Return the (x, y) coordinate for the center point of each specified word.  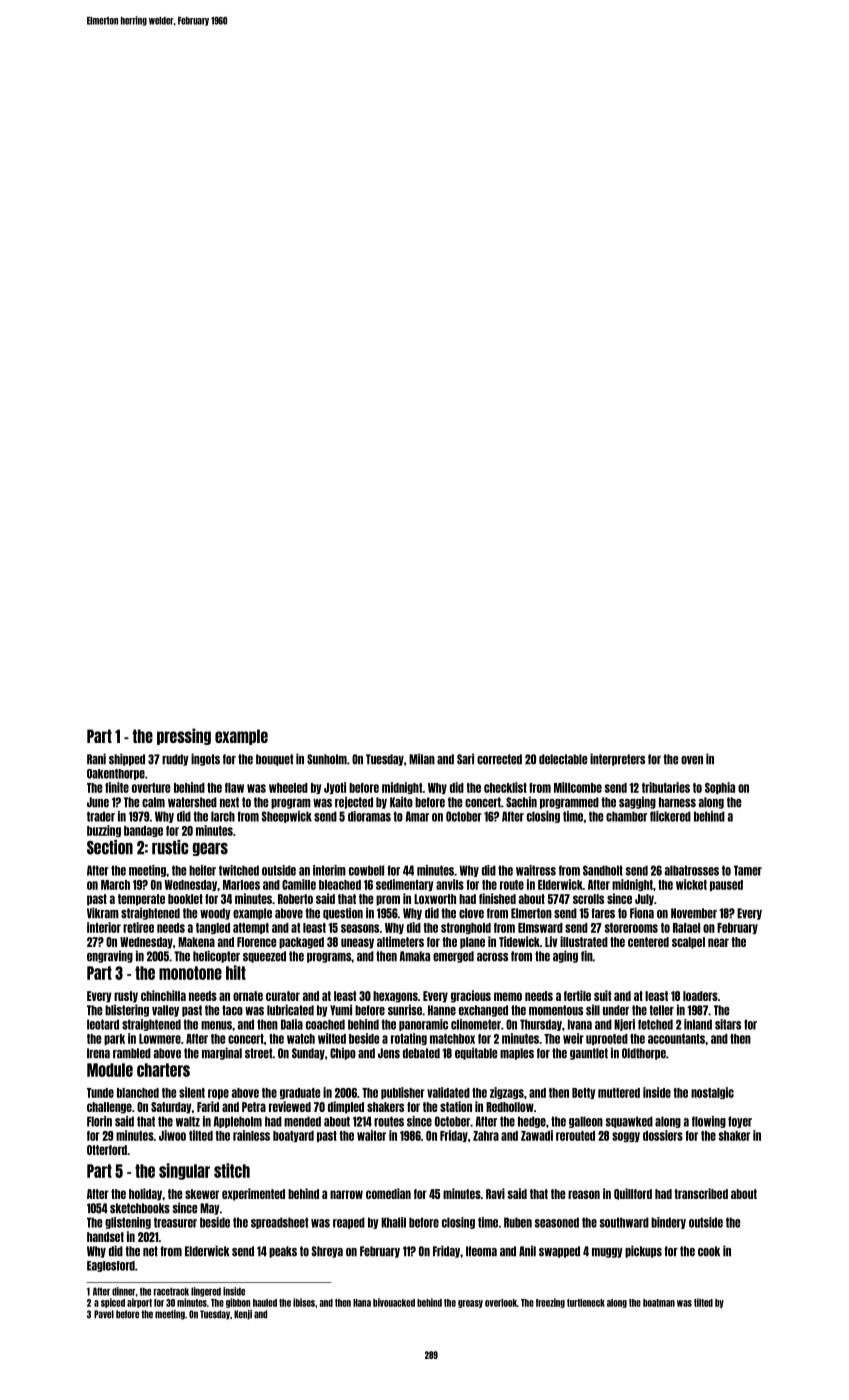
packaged (301, 943)
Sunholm (327, 759)
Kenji (243, 1315)
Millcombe (578, 787)
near (718, 942)
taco (232, 1010)
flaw (234, 788)
